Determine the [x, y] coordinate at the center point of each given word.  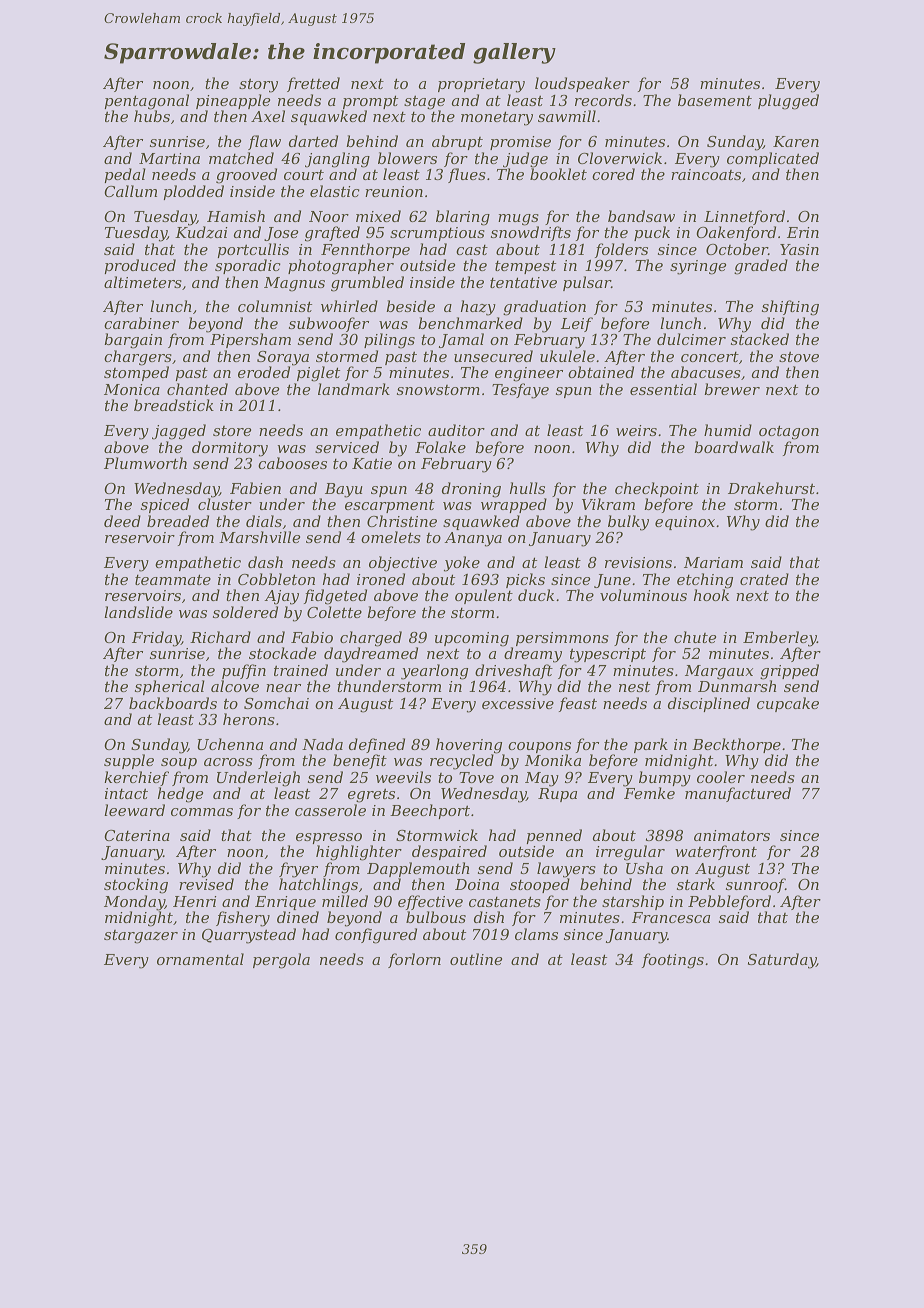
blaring [463, 218]
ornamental [200, 959]
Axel [268, 116]
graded [761, 267]
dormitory [230, 449]
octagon [789, 432]
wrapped [514, 506]
